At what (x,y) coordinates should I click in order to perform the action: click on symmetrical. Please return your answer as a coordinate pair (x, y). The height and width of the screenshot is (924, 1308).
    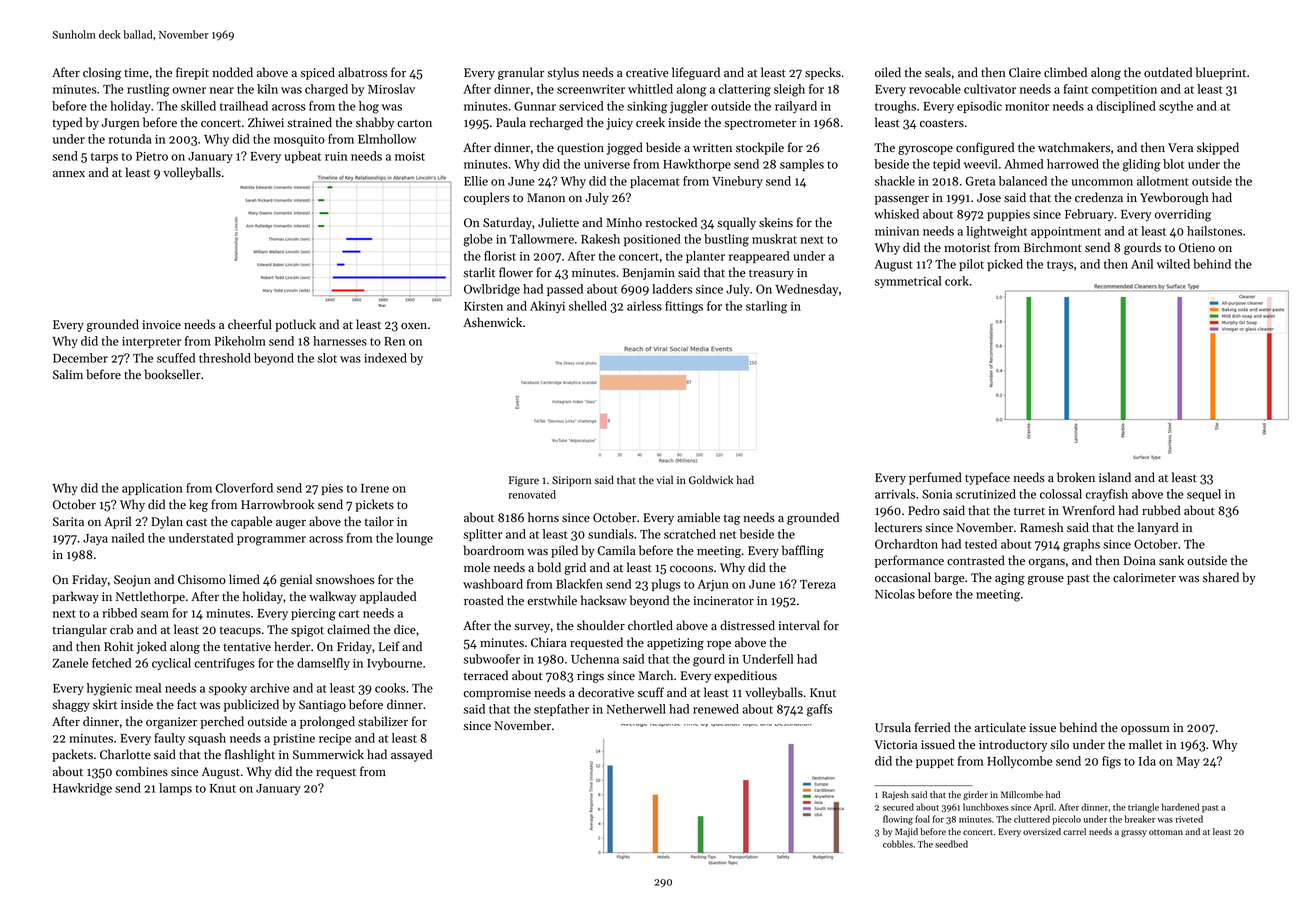
    Looking at the image, I should click on (908, 282).
